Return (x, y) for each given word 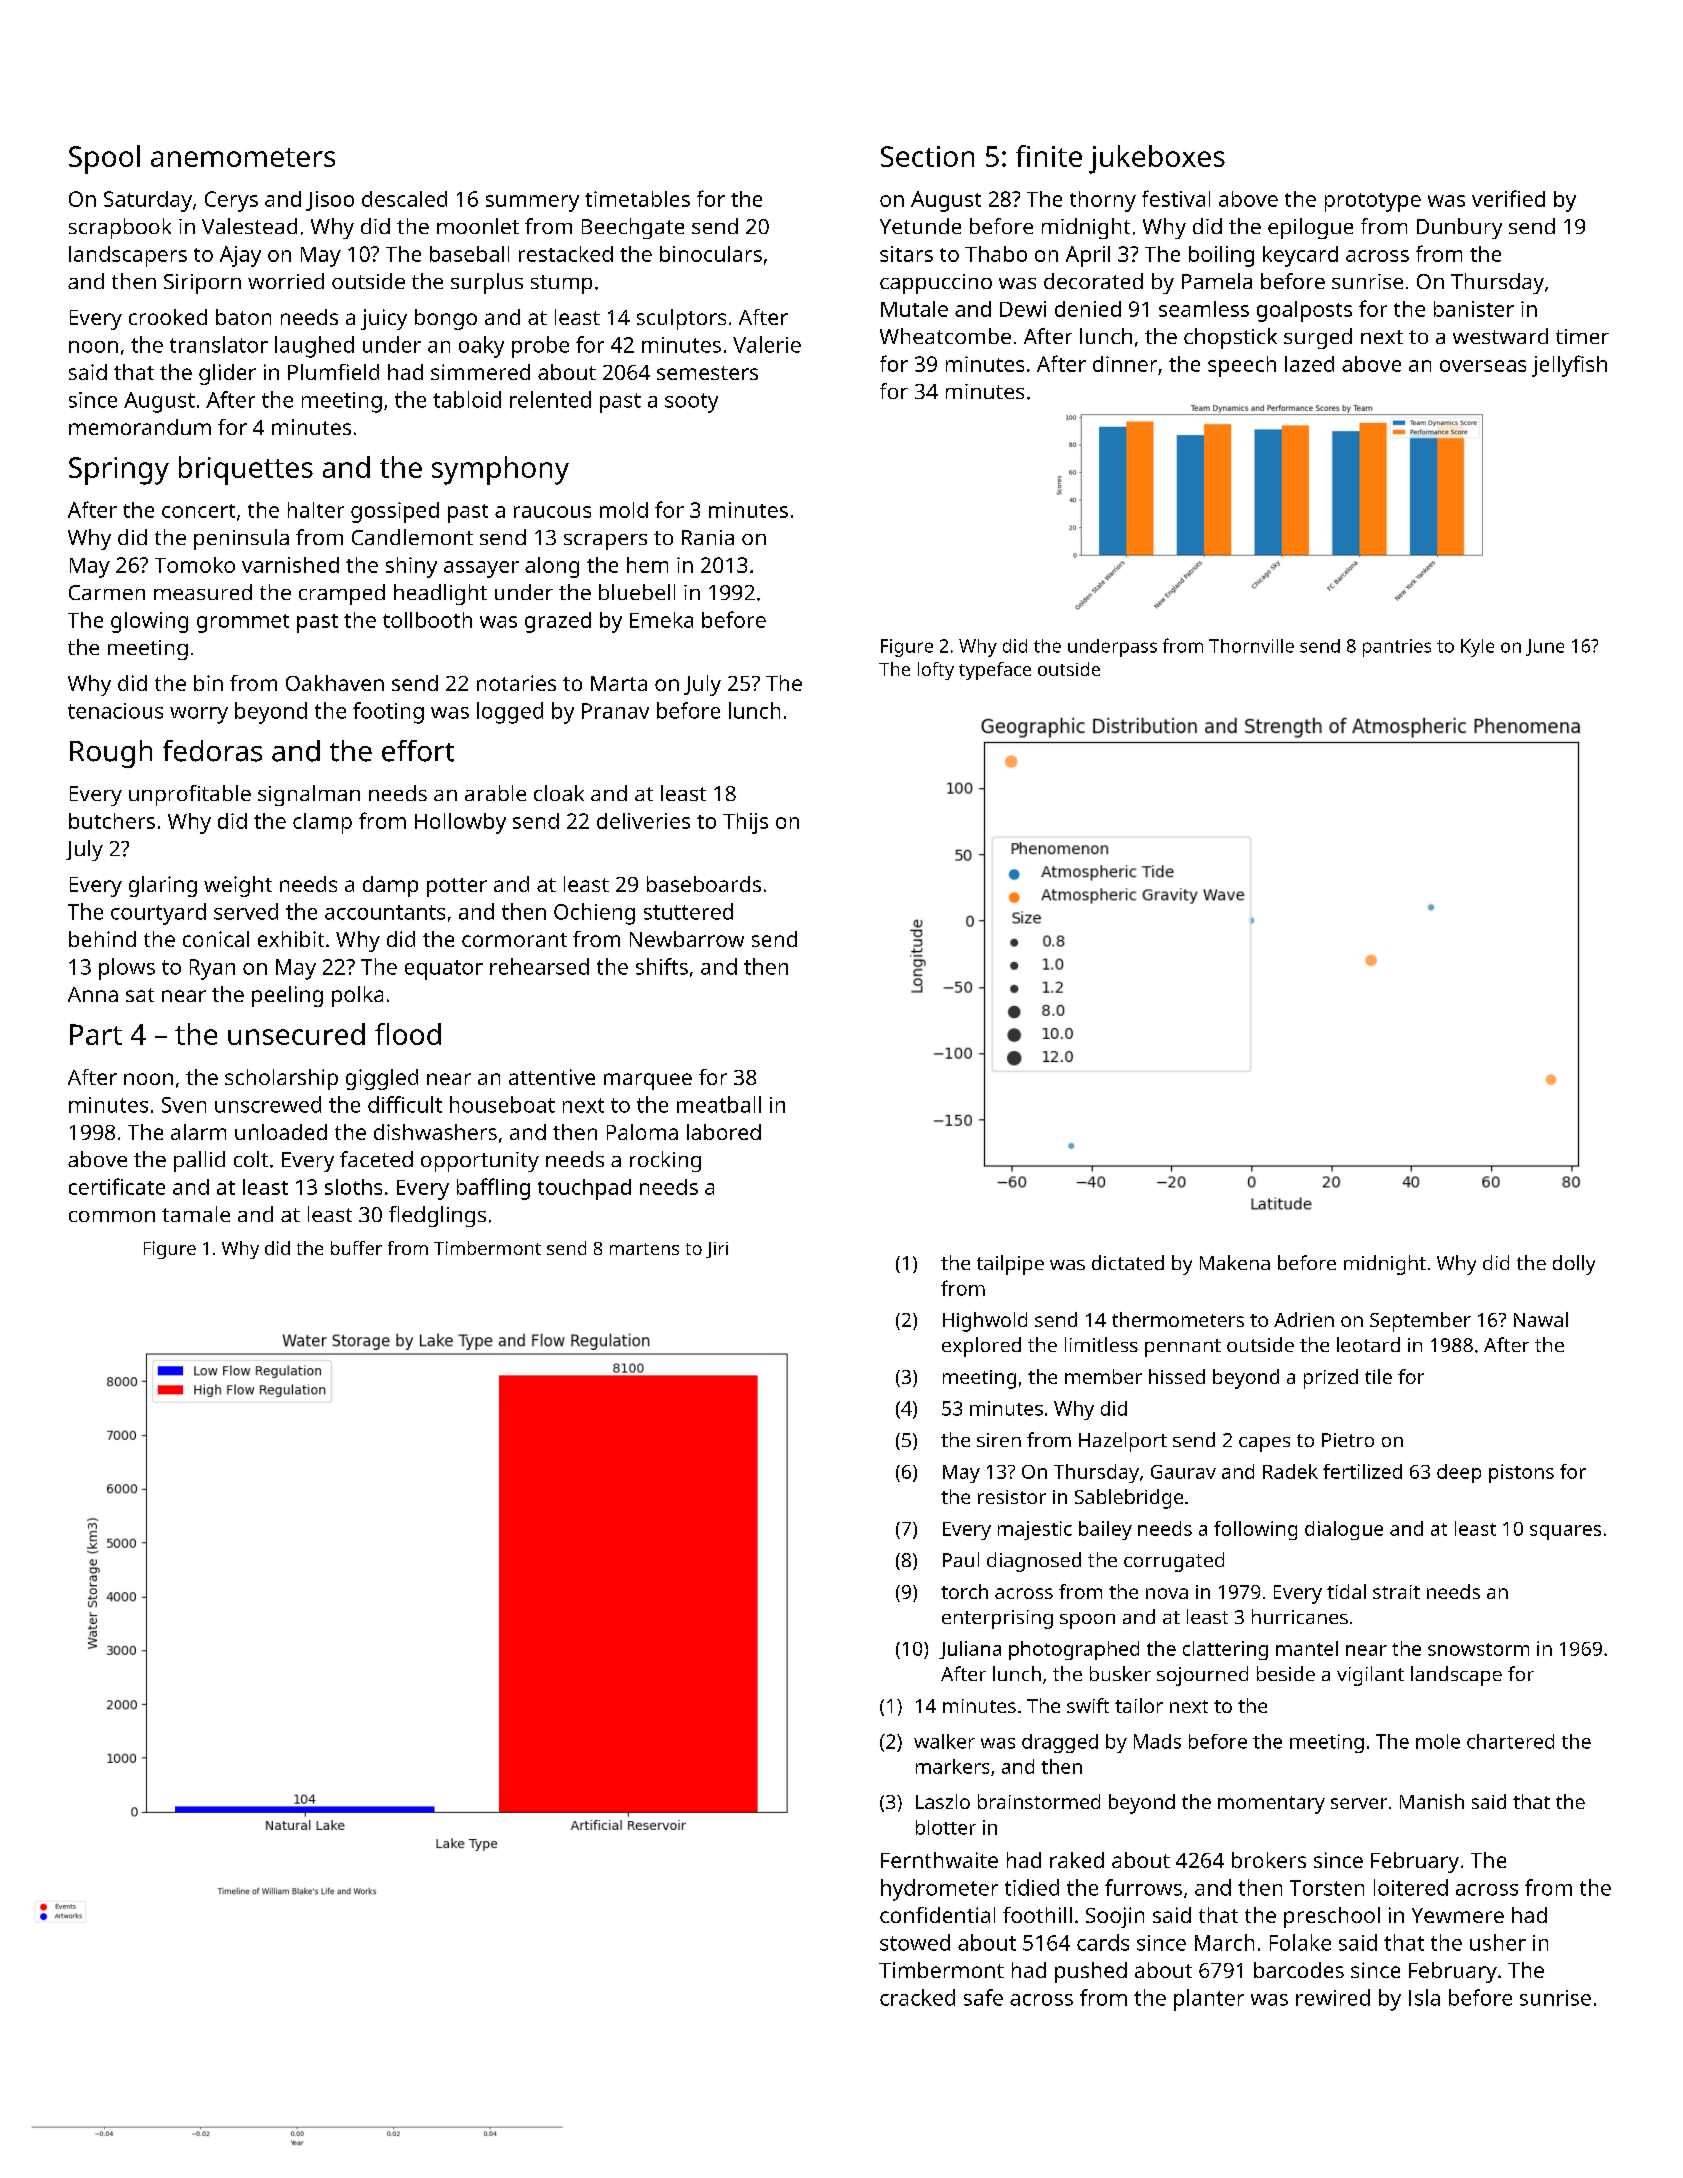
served (246, 911)
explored (981, 1347)
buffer (356, 1248)
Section (927, 156)
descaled (404, 199)
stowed (915, 1942)
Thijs (745, 823)
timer (1582, 336)
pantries (1397, 648)
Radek (1290, 1471)
